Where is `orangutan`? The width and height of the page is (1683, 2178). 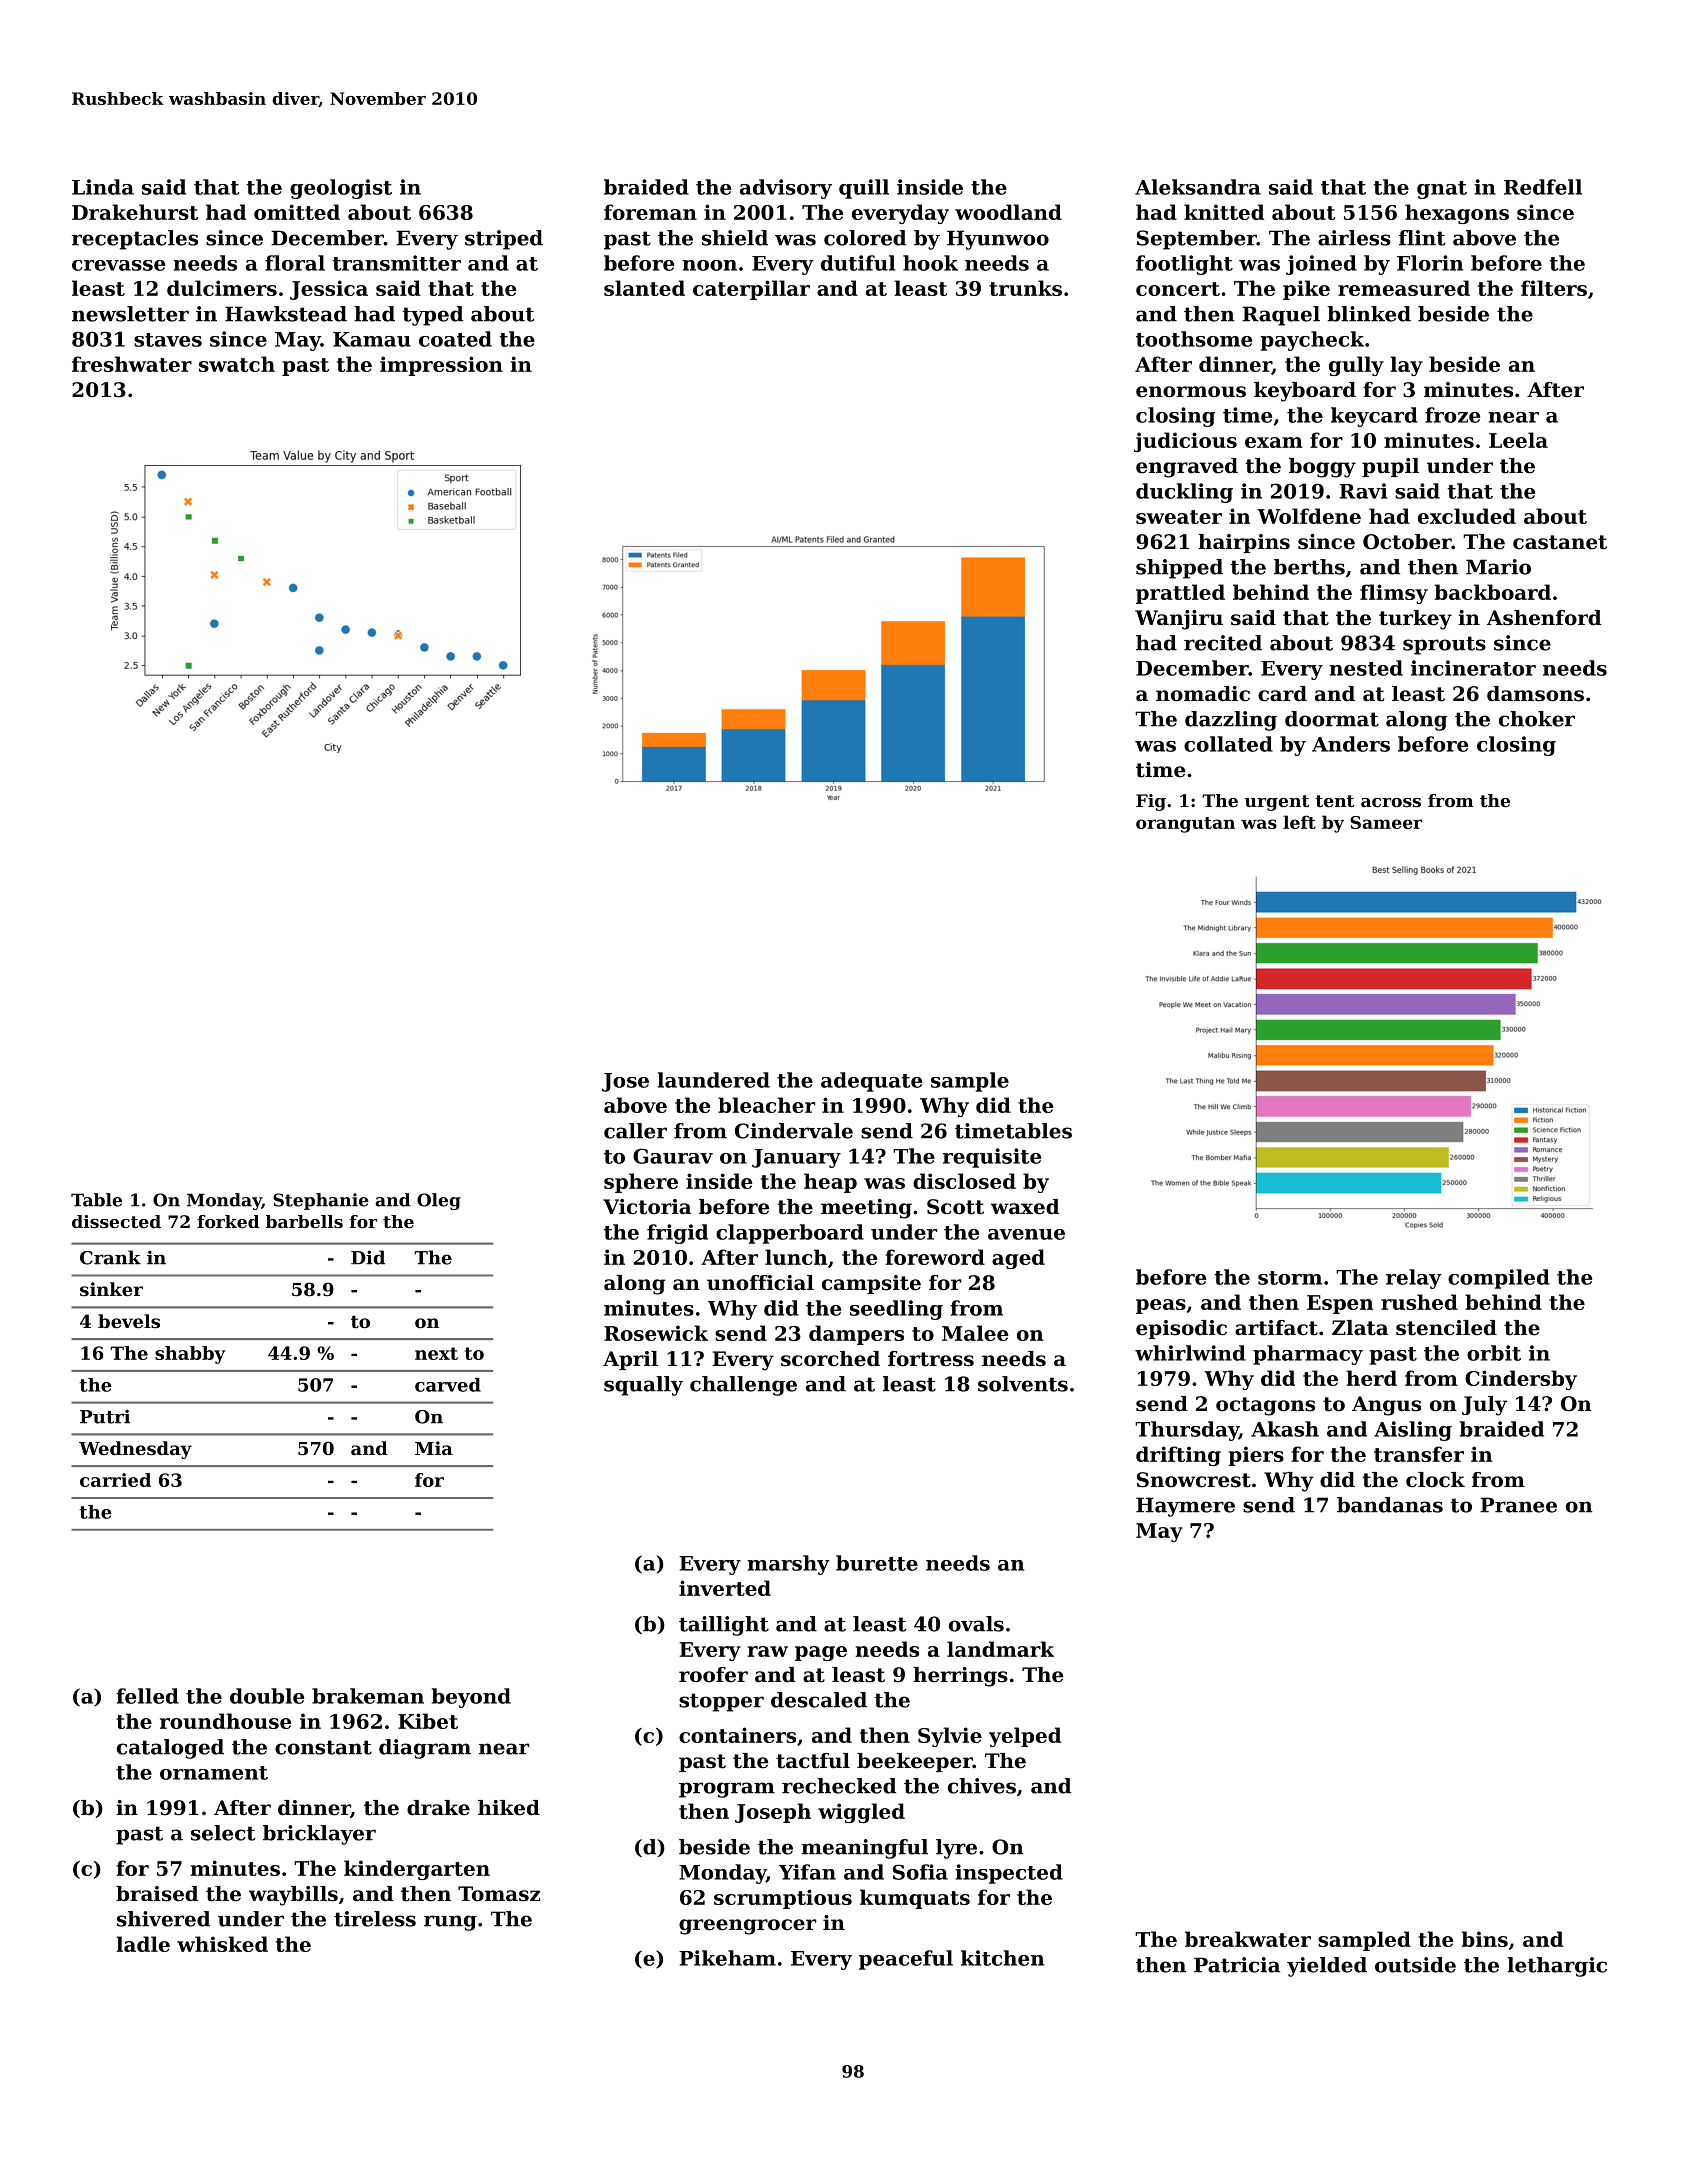 orangutan is located at coordinates (1185, 825).
